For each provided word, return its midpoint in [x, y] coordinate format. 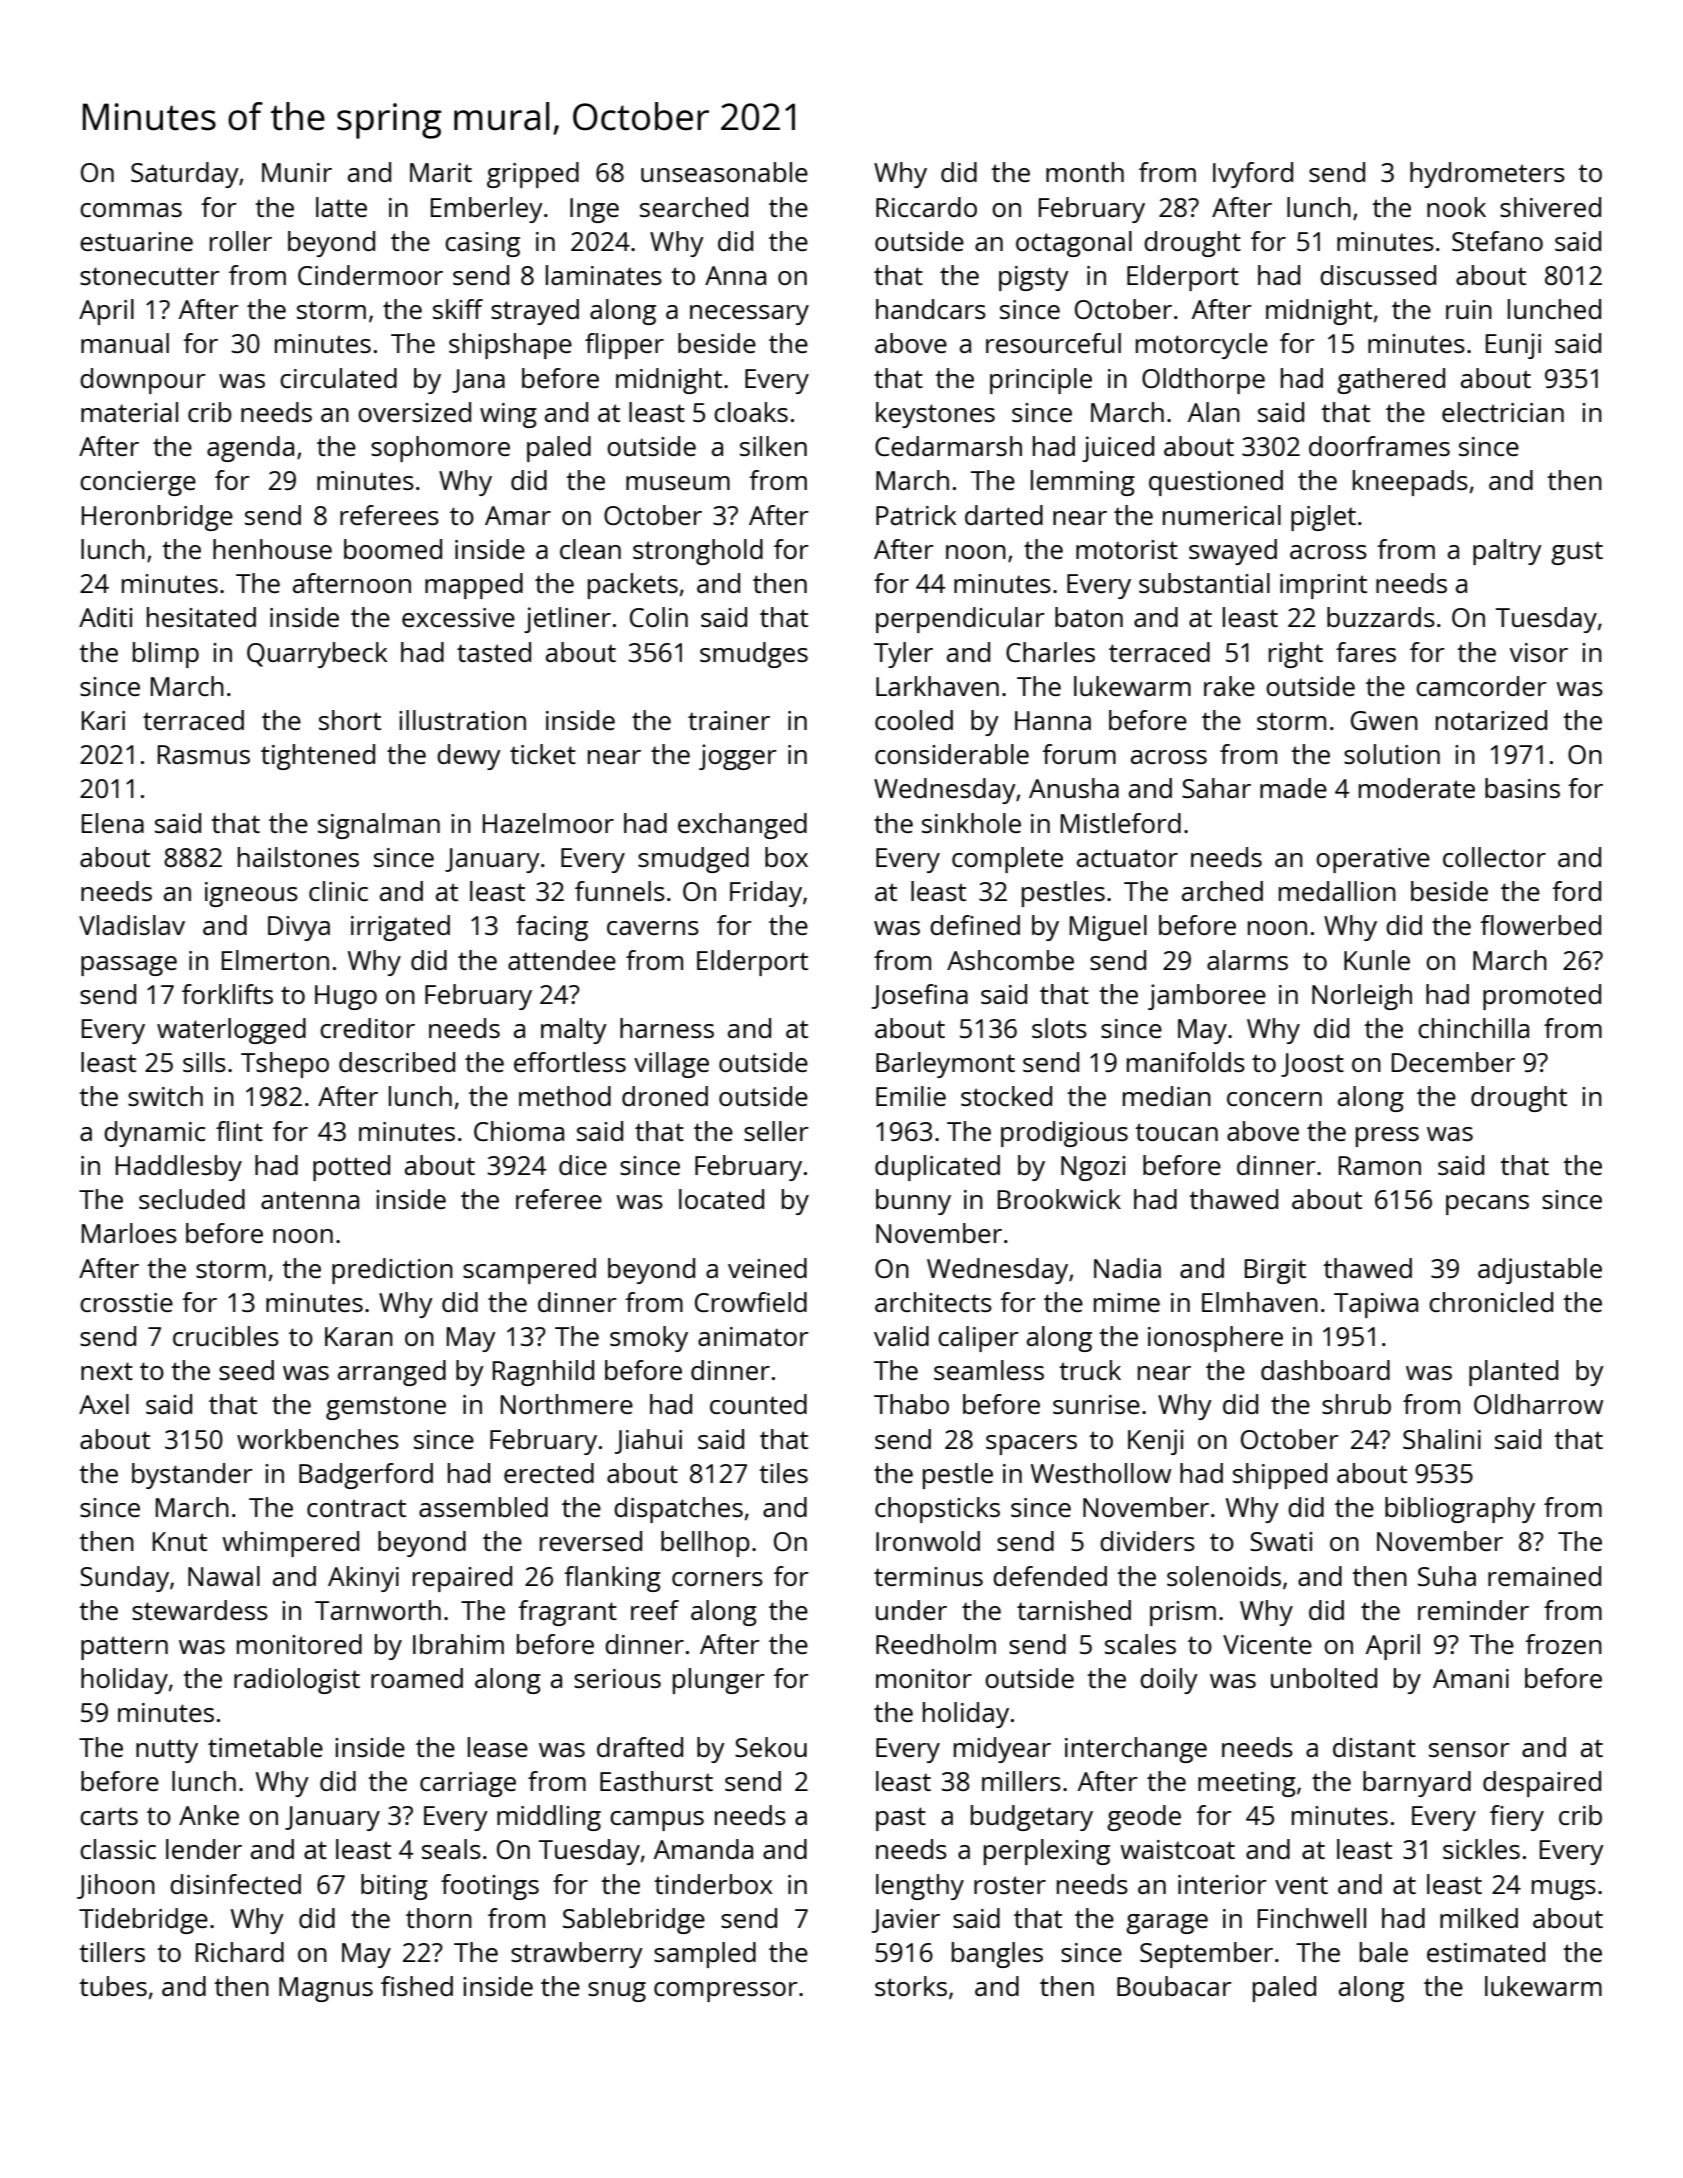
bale [1384, 1952]
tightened [318, 757]
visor [1539, 652]
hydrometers [1487, 175]
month [1085, 172]
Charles [1050, 652]
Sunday [124, 1579]
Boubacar [1174, 1986]
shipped [1280, 1476]
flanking [612, 1579]
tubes [113, 1986]
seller [776, 1131]
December [1453, 1062]
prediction [392, 1271]
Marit [441, 172]
